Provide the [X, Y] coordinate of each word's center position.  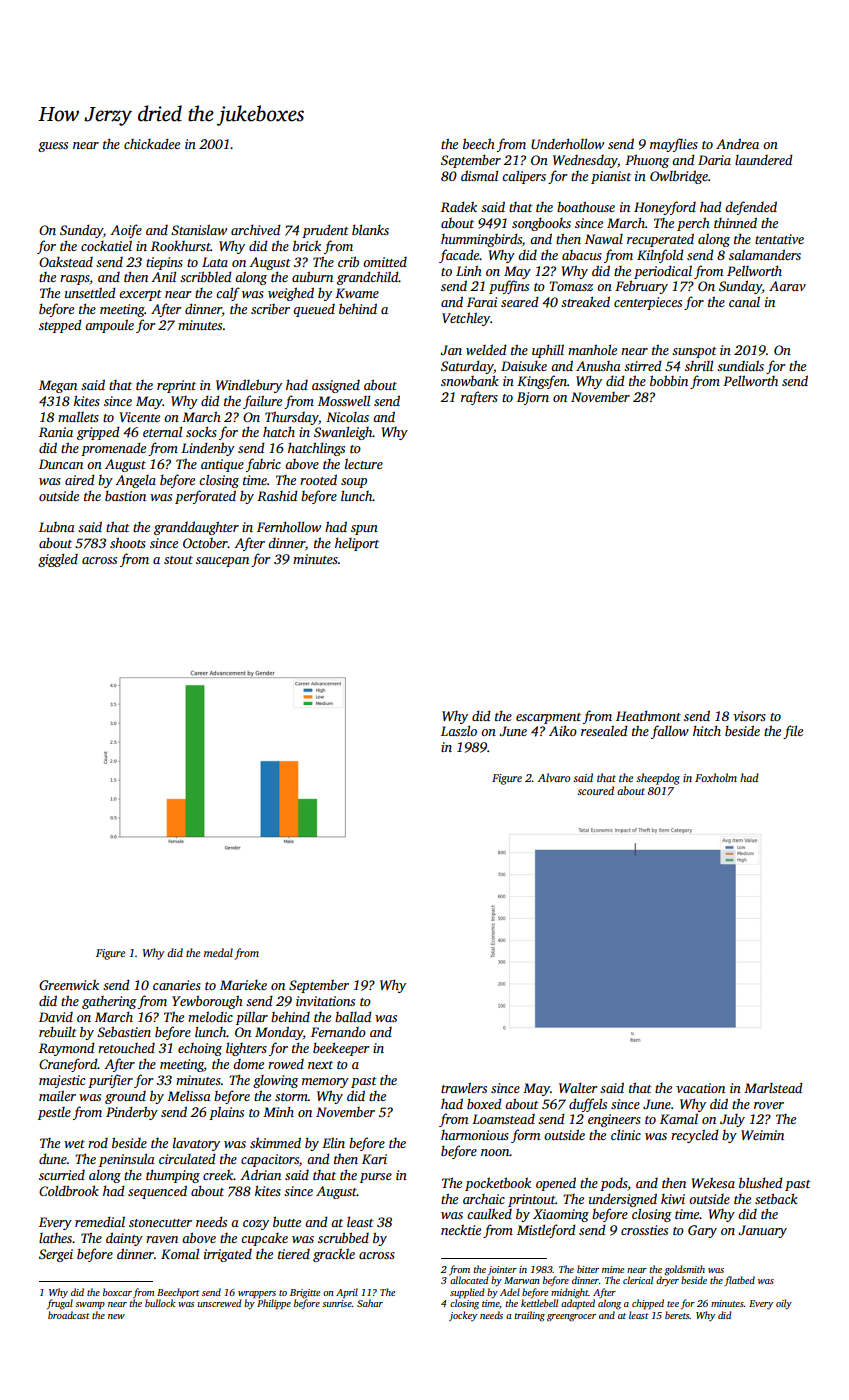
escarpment [548, 718]
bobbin [669, 380]
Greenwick [69, 985]
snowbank [470, 380]
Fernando [338, 1032]
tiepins [164, 263]
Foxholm [716, 777]
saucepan [222, 562]
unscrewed [220, 1303]
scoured [595, 790]
